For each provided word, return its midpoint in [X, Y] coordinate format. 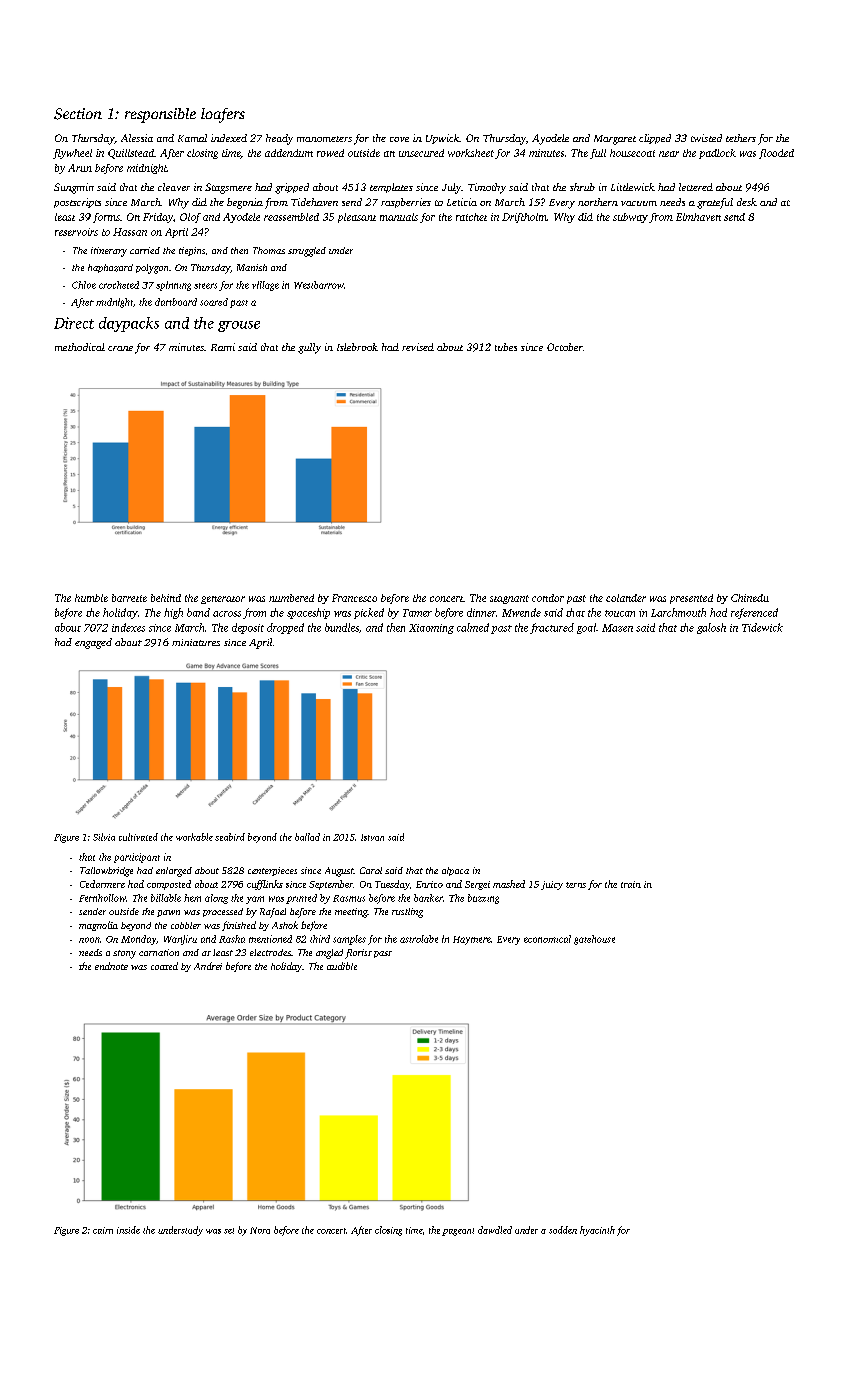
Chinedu [750, 598]
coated [164, 966]
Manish [252, 267]
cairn [103, 1230]
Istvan [372, 837]
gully [309, 348]
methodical [80, 347]
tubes [506, 347]
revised [418, 347]
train [631, 884]
